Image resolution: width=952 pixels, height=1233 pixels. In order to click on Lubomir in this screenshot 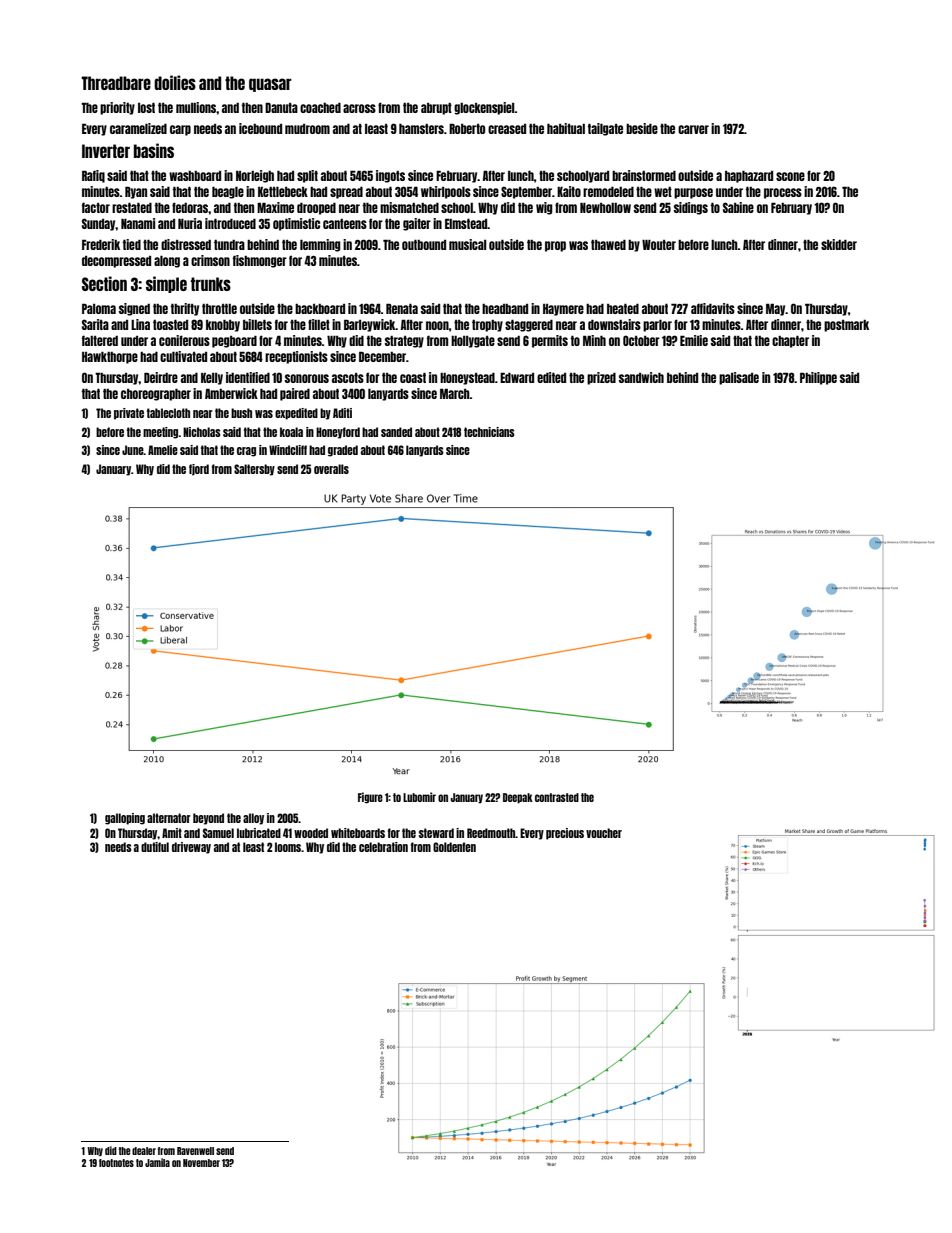, I will do `click(419, 797)`.
